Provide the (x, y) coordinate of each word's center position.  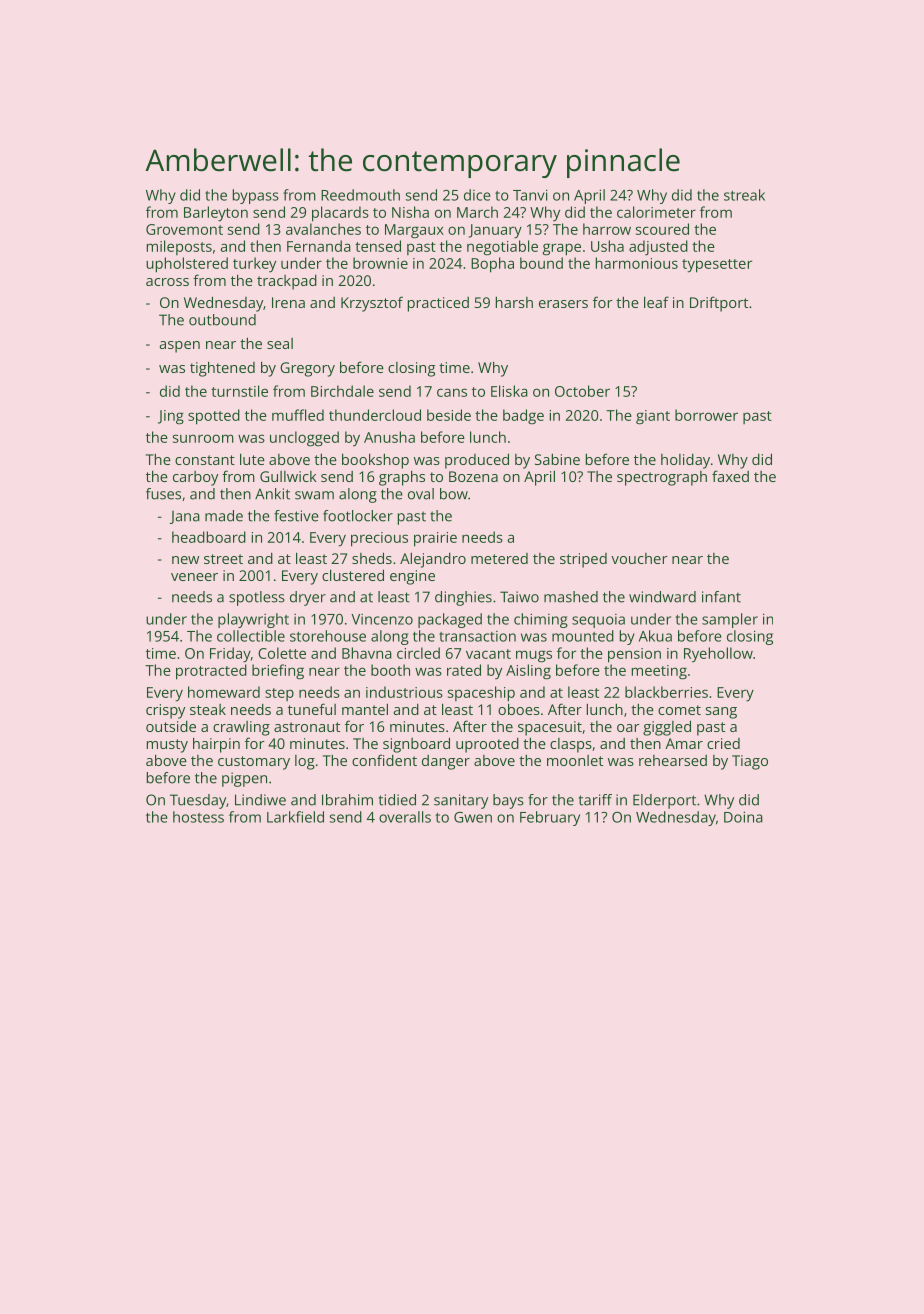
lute (252, 459)
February (550, 818)
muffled (298, 415)
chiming (541, 620)
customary (254, 763)
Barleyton (216, 214)
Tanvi (530, 195)
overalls (405, 817)
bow (454, 494)
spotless (257, 598)
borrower (706, 415)
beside (449, 415)
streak (744, 195)
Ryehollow (718, 655)
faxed (730, 476)
